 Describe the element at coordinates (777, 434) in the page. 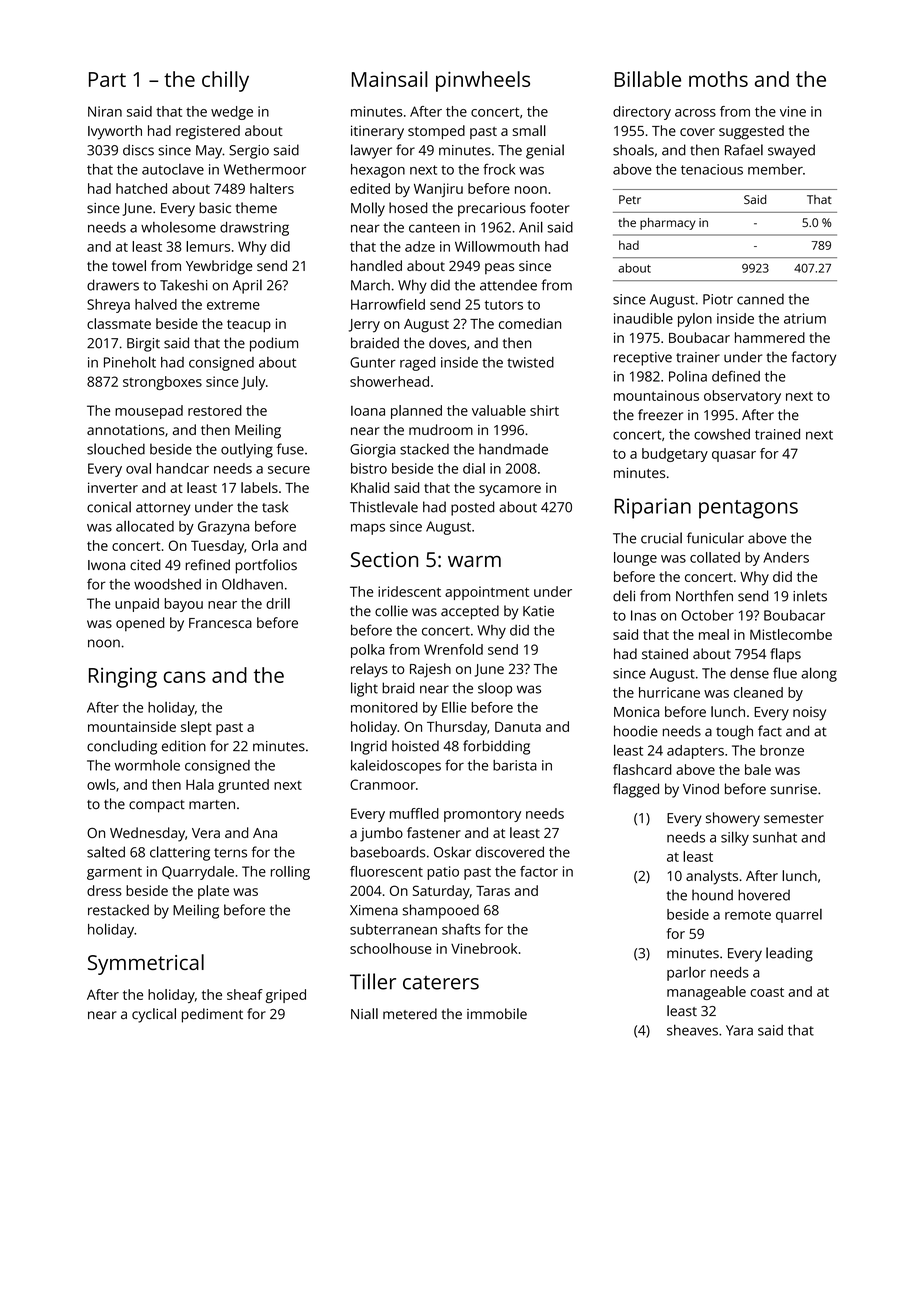

I see `trained` at that location.
